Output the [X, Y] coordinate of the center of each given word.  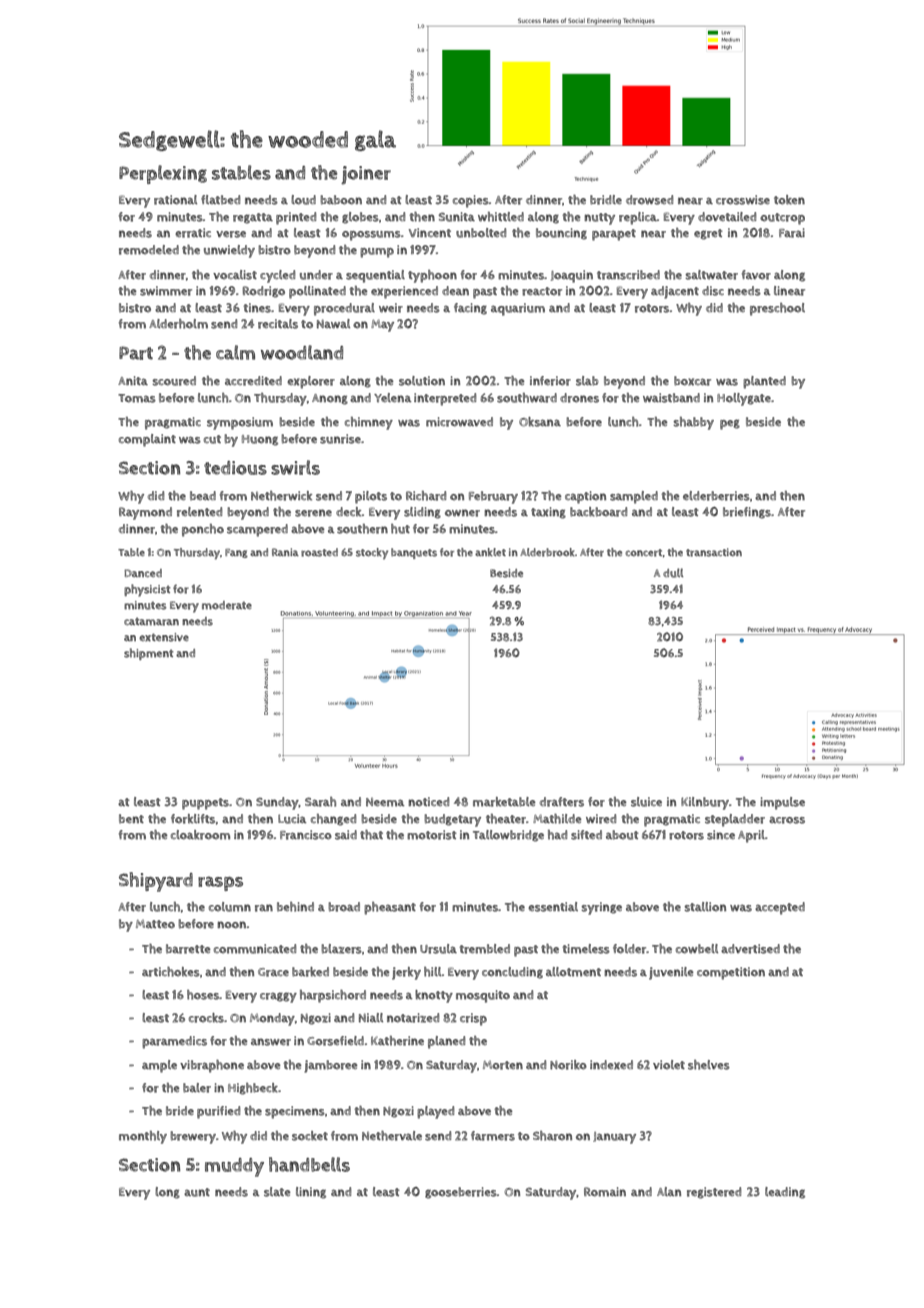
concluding [512, 973]
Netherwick [281, 496]
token [789, 200]
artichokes [171, 972]
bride [180, 1111]
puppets [205, 804]
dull [673, 573]
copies [471, 201]
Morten [503, 1065]
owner [462, 513]
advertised [750, 949]
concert [643, 553]
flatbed [220, 200]
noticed [428, 802]
